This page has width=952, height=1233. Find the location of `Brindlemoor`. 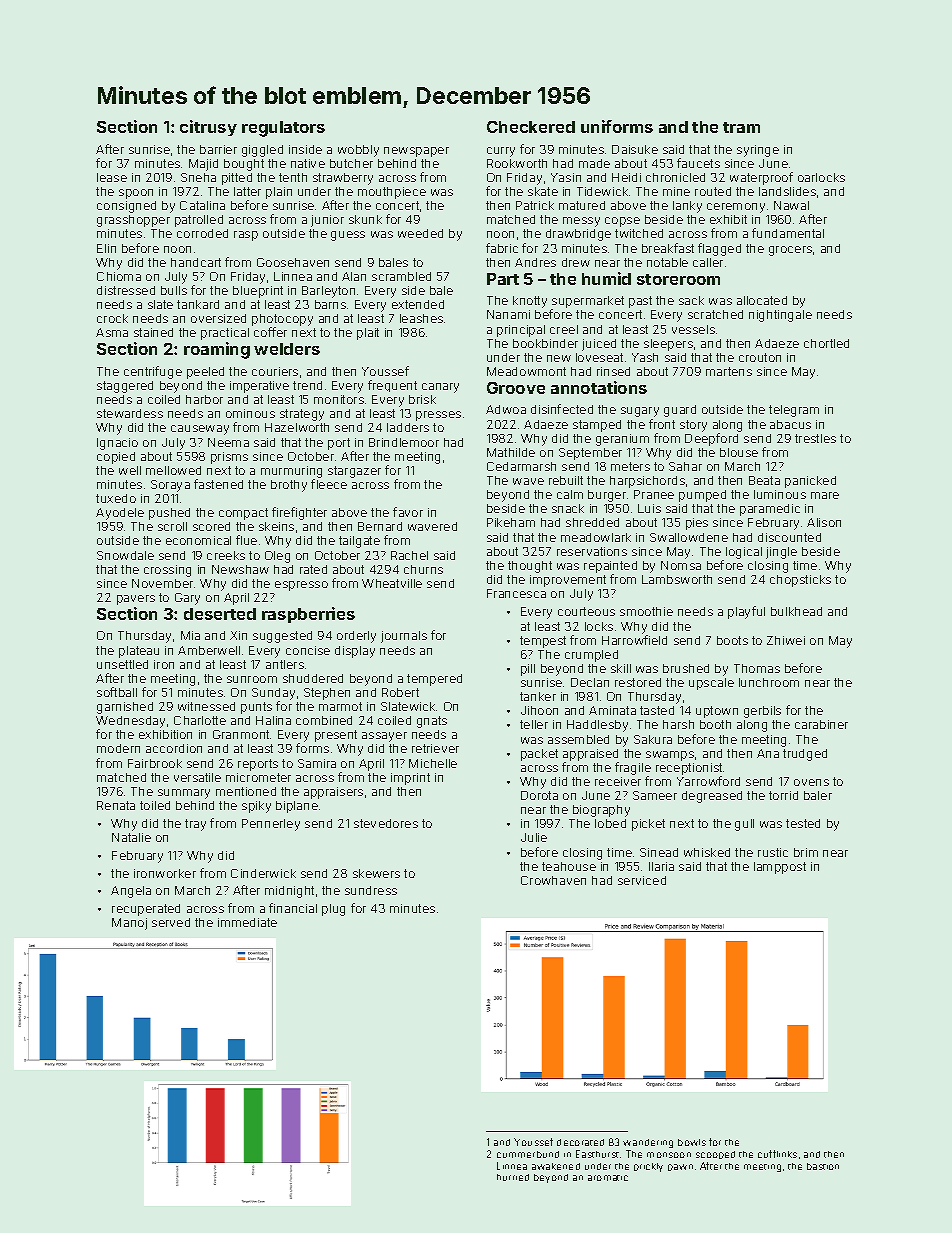

Brindlemoor is located at coordinates (404, 442).
